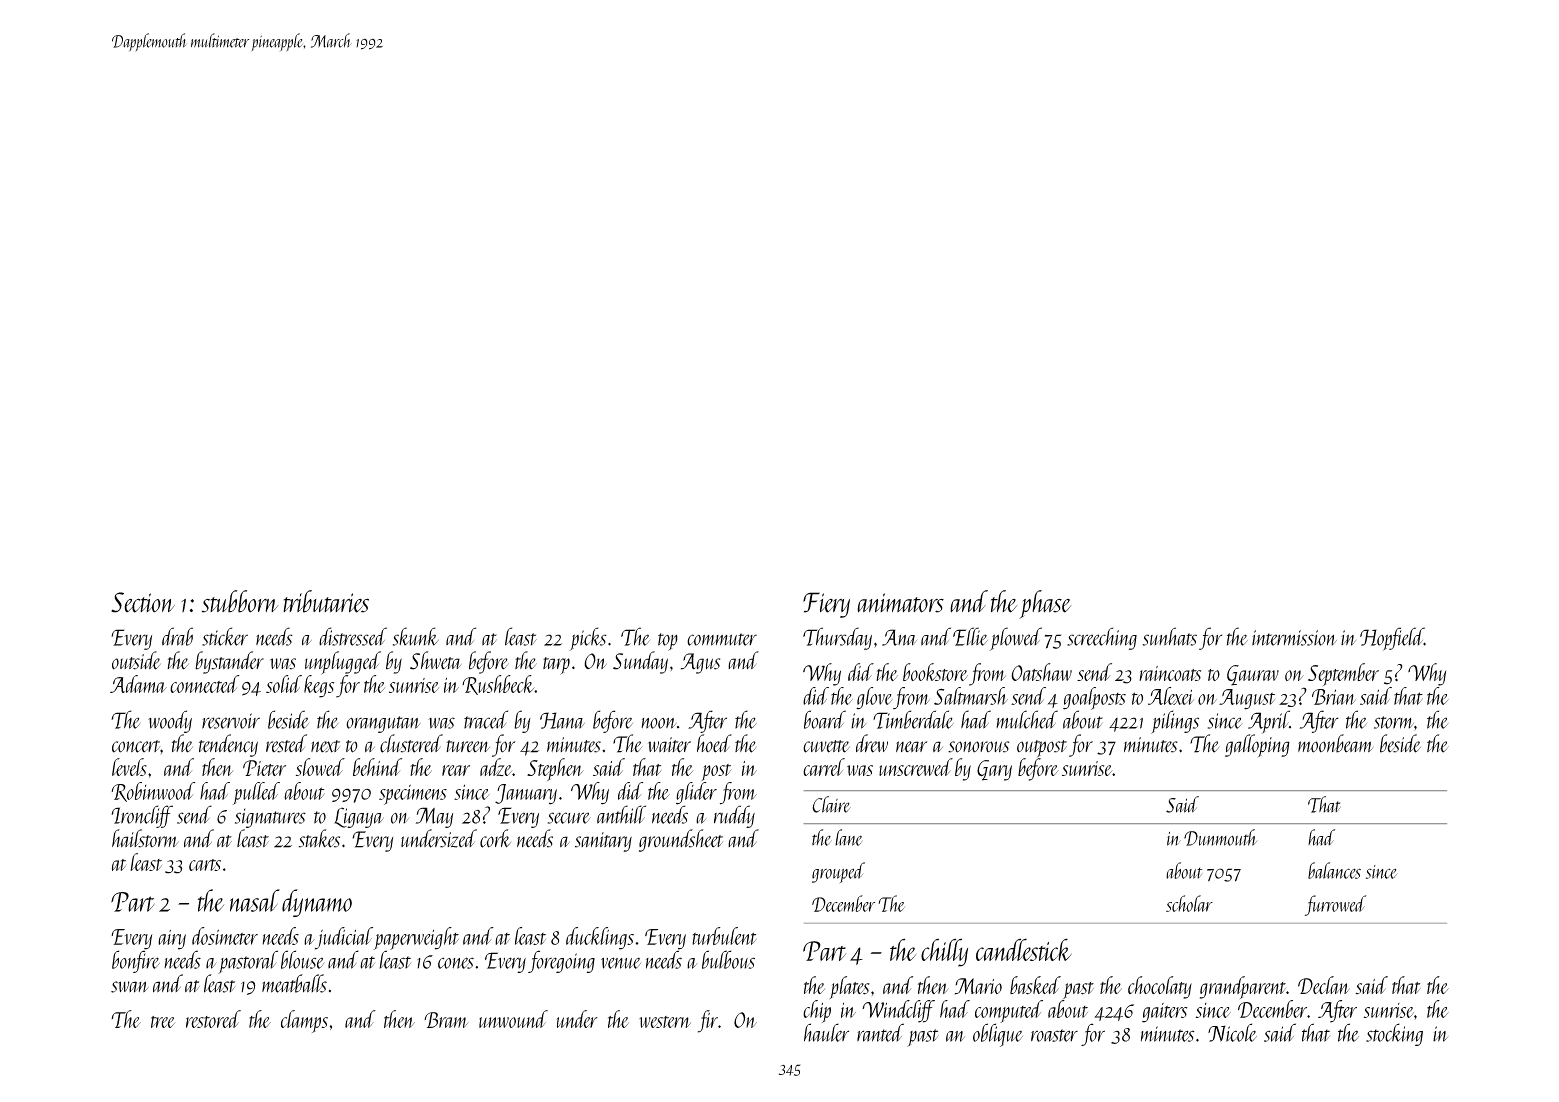 This page has height=1102, width=1559. What do you see at coordinates (142, 816) in the page?
I see `Ironcliff` at bounding box center [142, 816].
